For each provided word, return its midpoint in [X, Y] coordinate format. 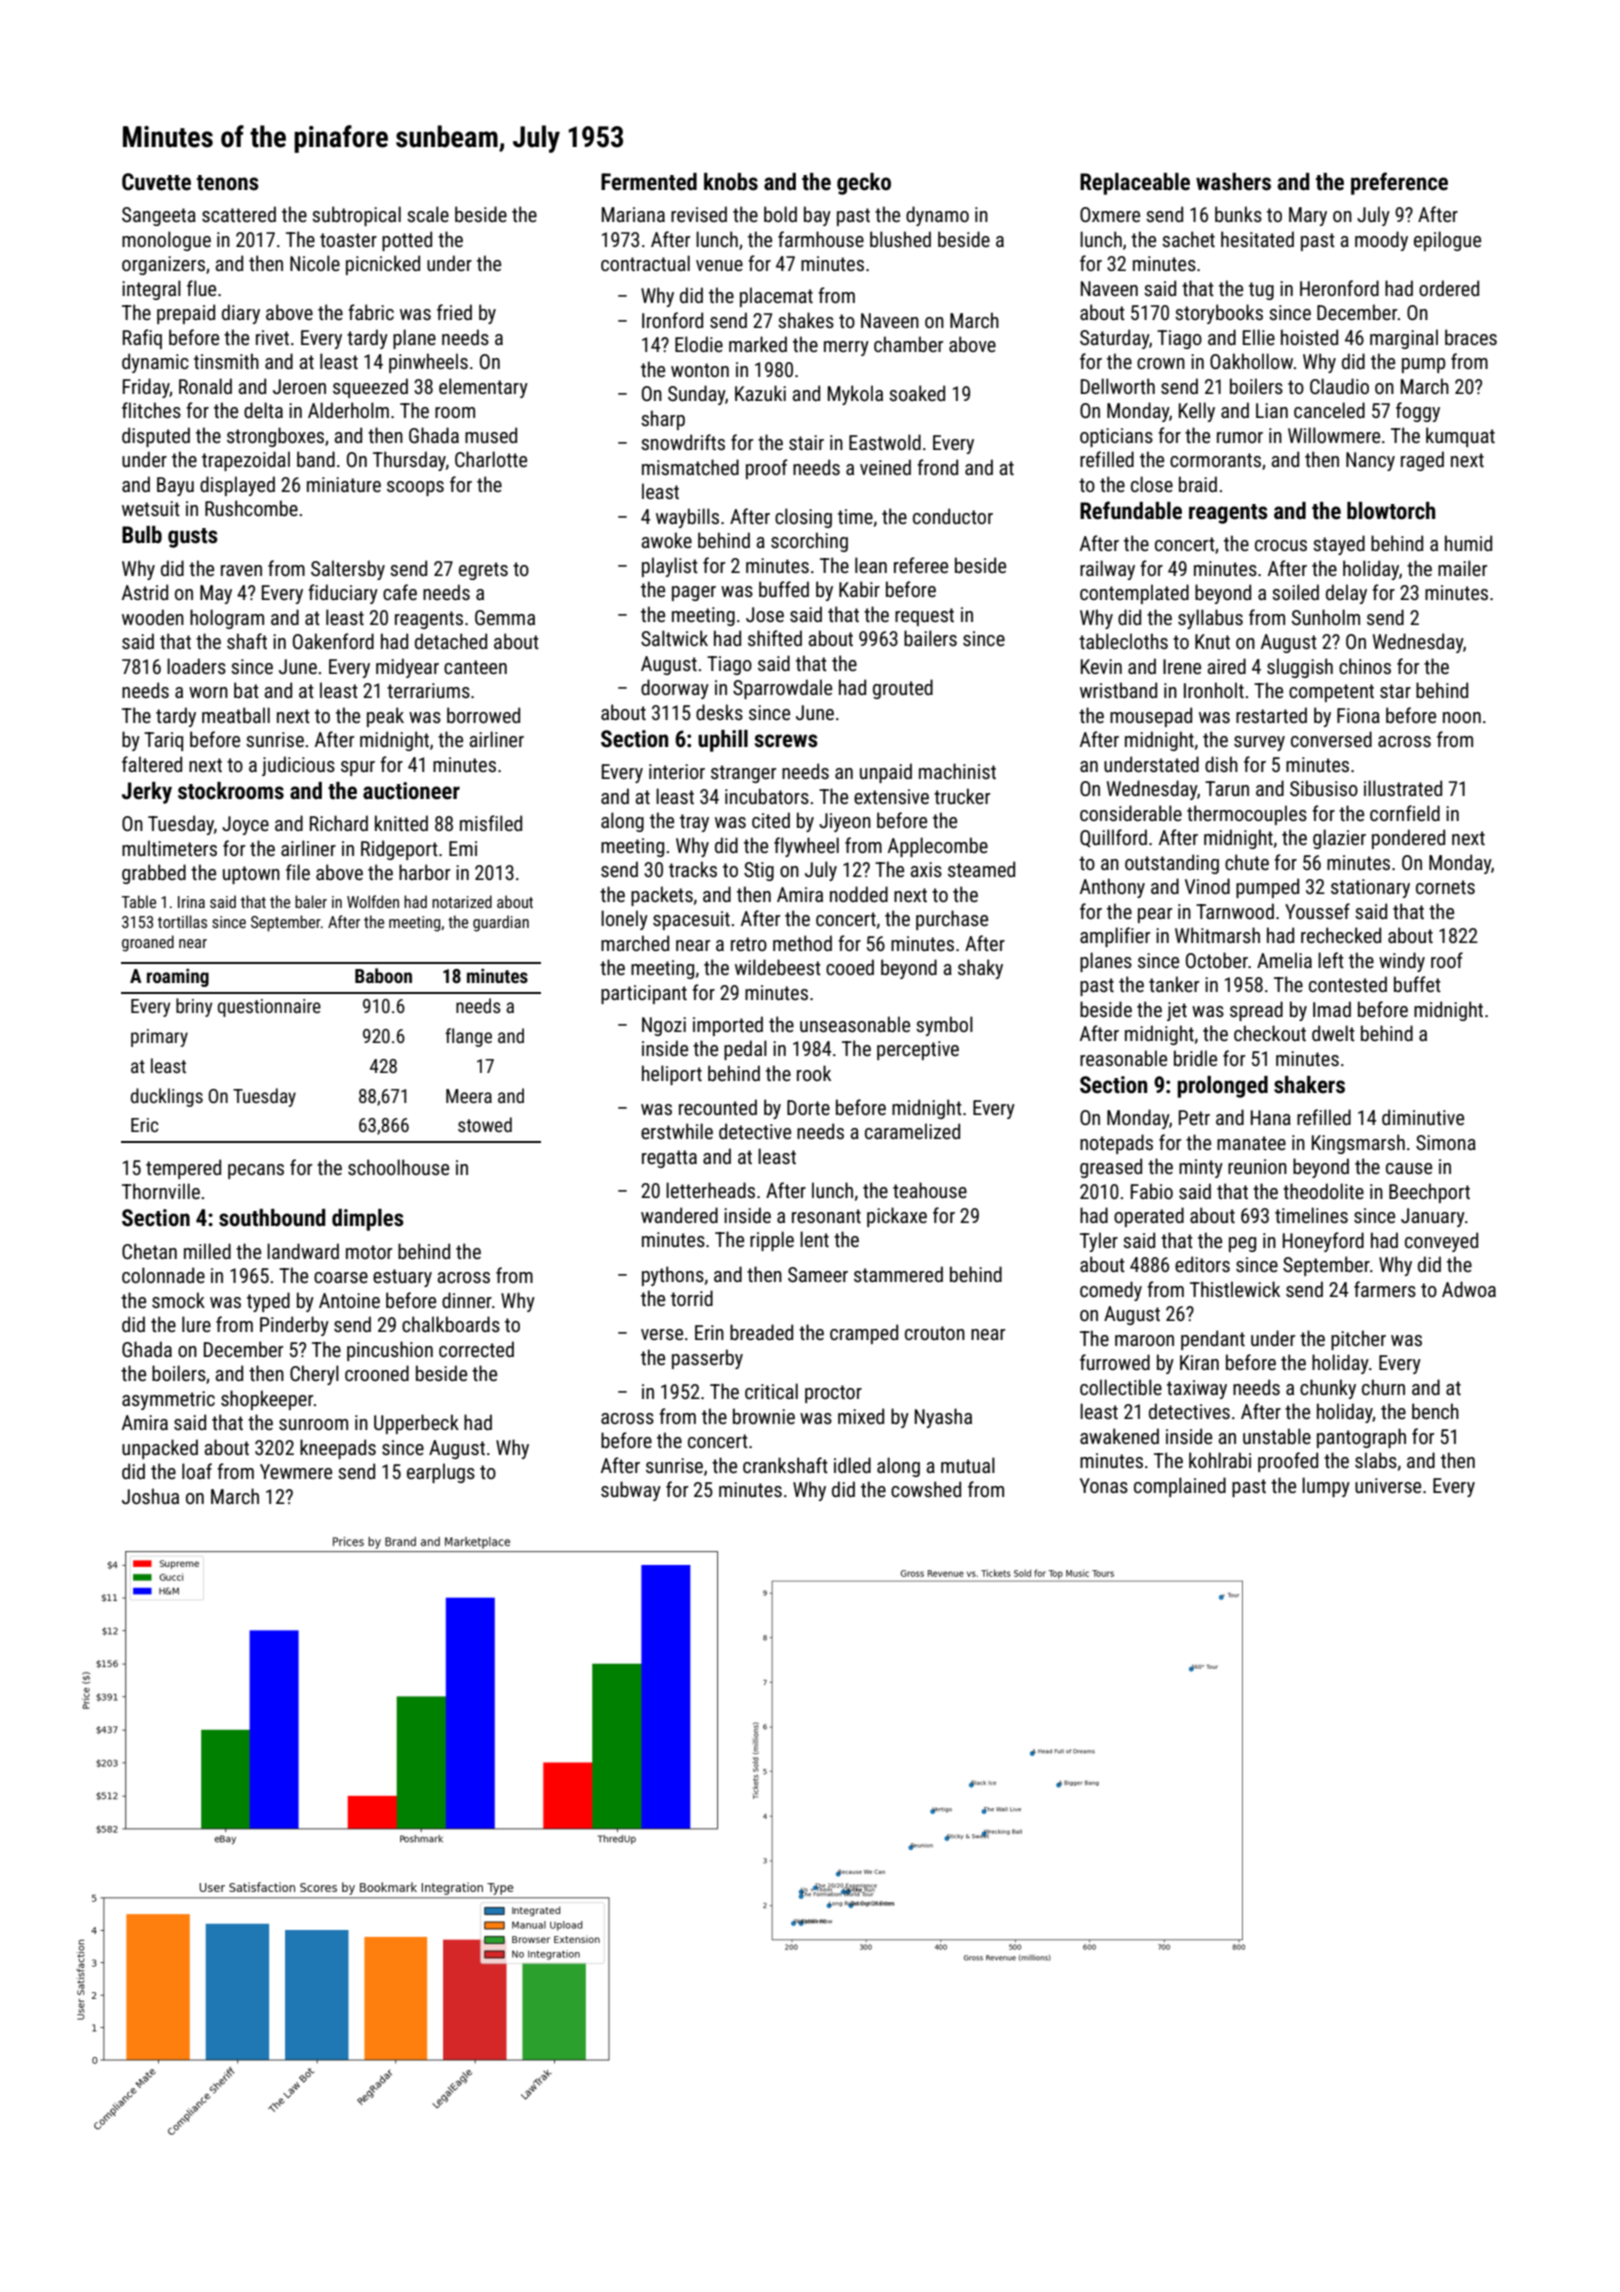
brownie [764, 1416]
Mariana [633, 214]
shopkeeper [267, 1400]
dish [1221, 764]
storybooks [1219, 314]
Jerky [147, 793]
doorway [675, 689]
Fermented [649, 182]
